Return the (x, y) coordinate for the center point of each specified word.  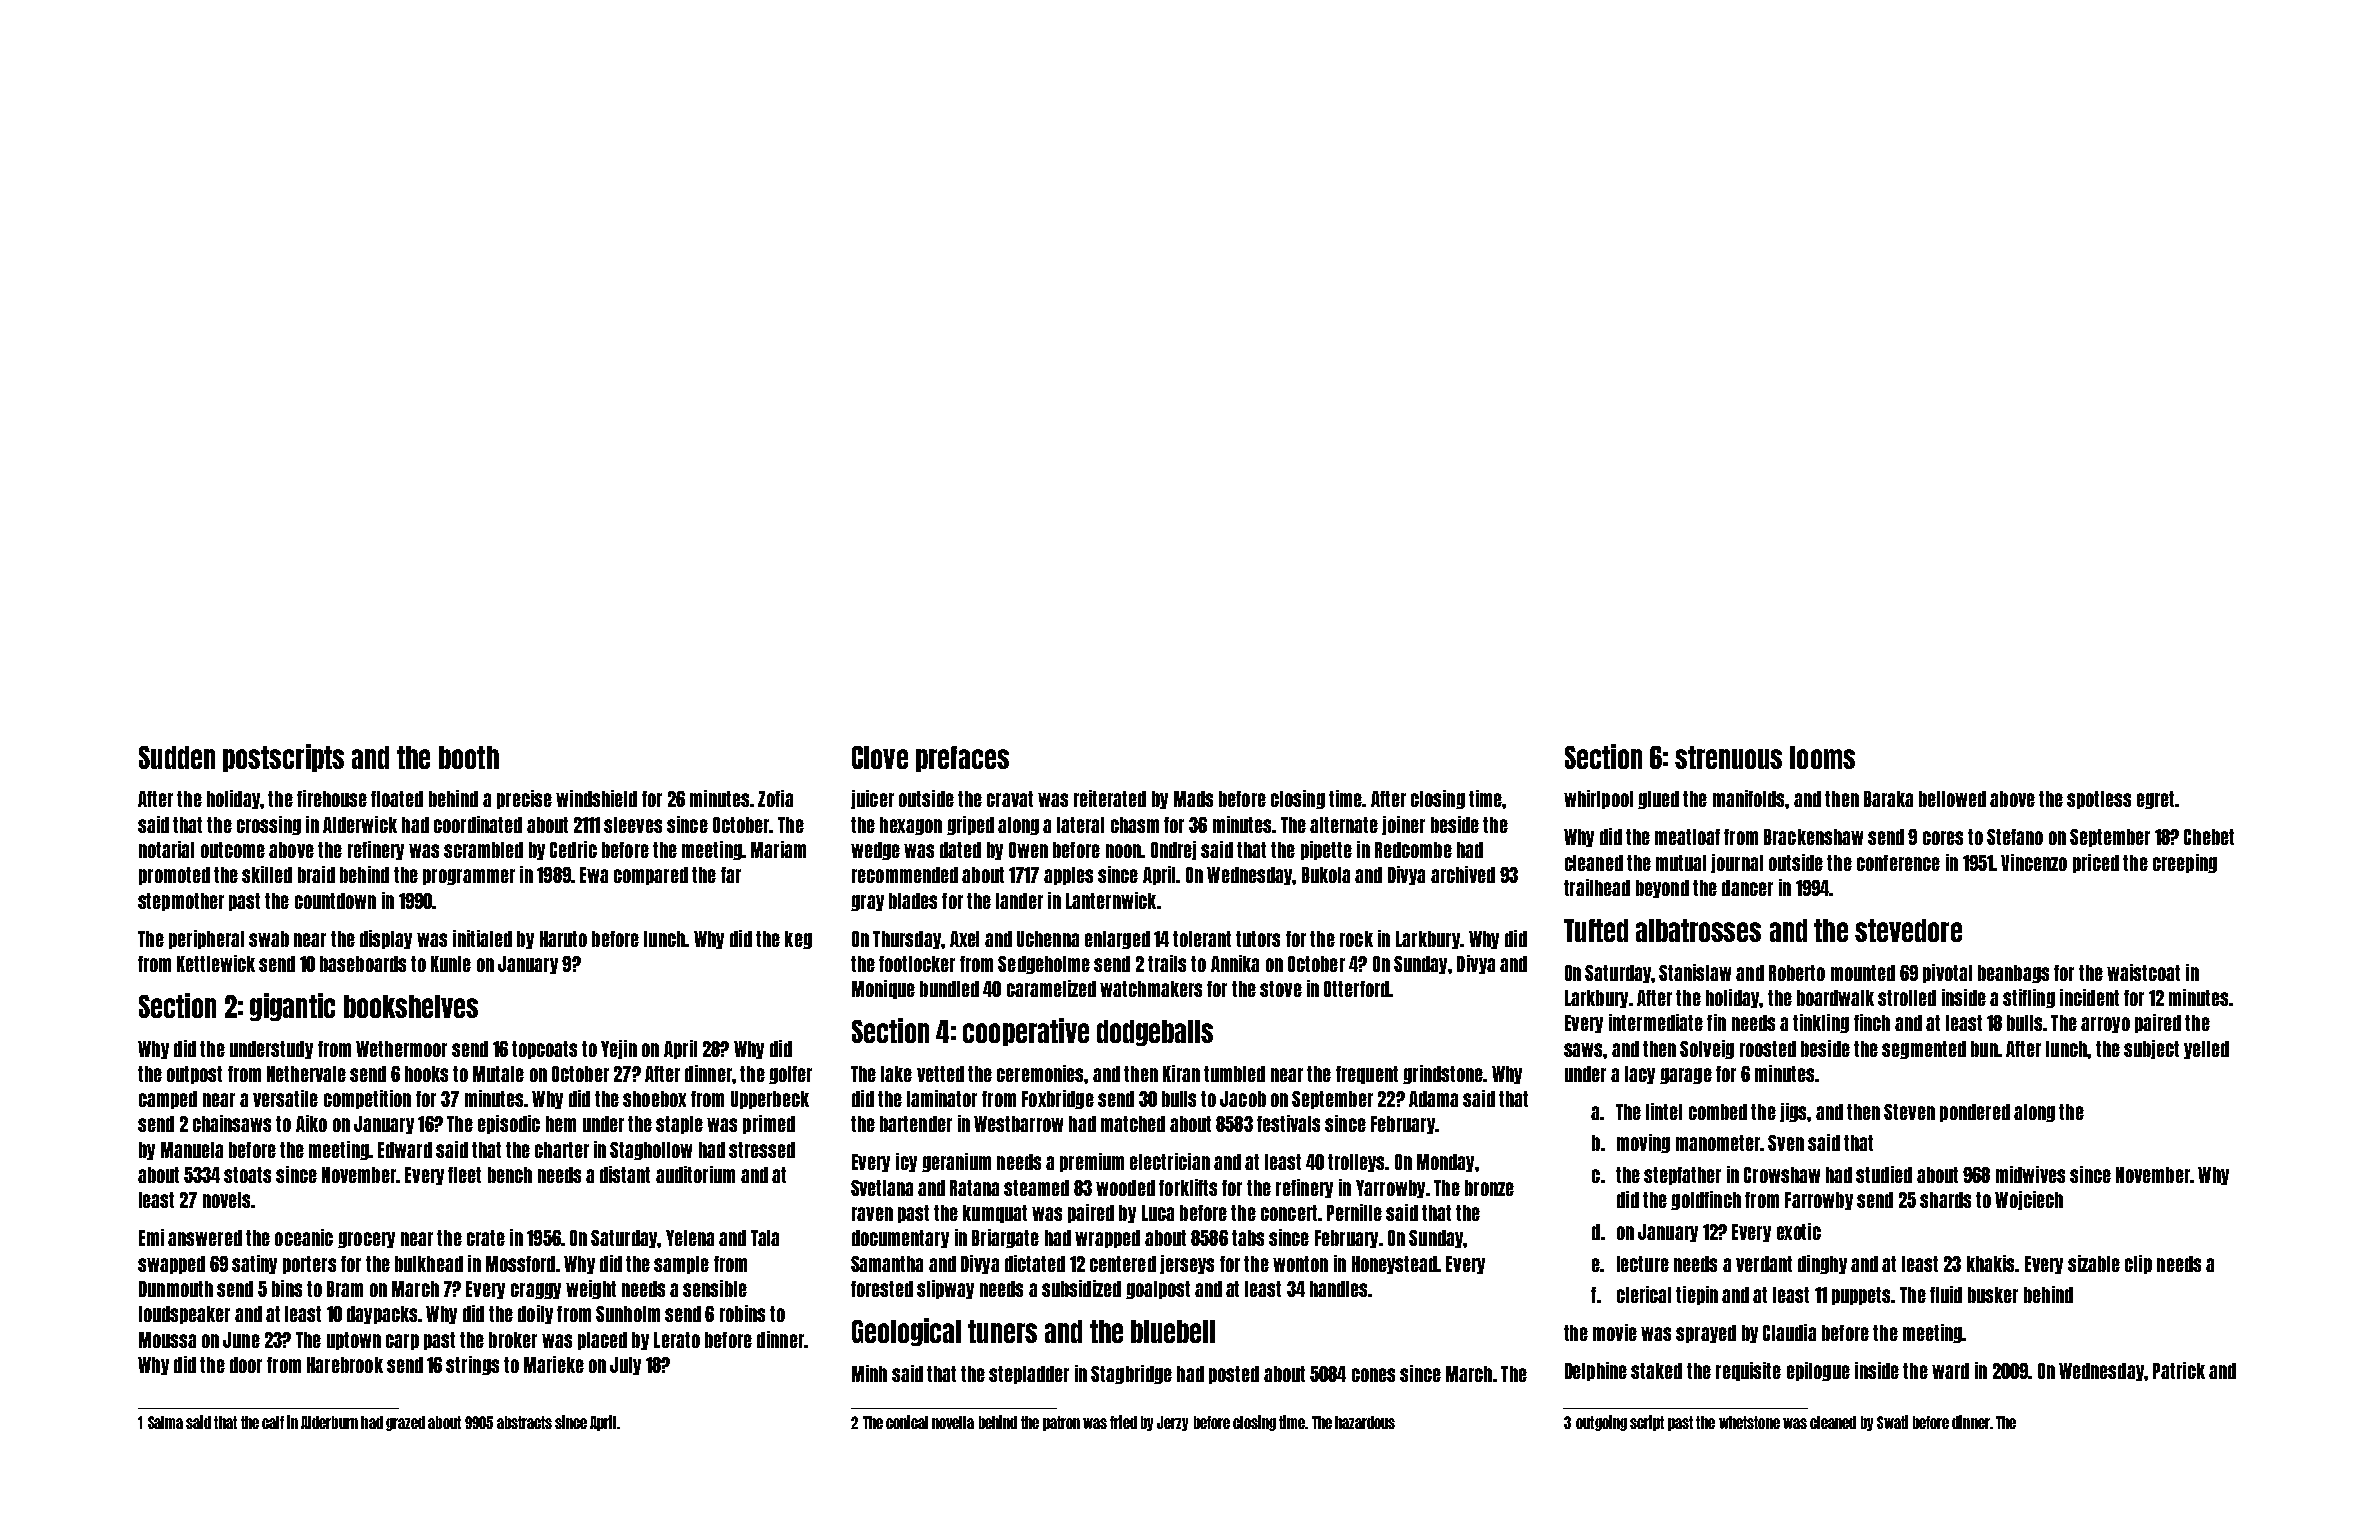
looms (1822, 757)
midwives (2030, 1174)
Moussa (167, 1340)
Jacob (1243, 1099)
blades (913, 901)
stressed (762, 1150)
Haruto (563, 939)
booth (469, 757)
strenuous (1728, 757)
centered (1123, 1264)
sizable (2094, 1263)
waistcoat (2143, 972)
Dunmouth (176, 1289)
